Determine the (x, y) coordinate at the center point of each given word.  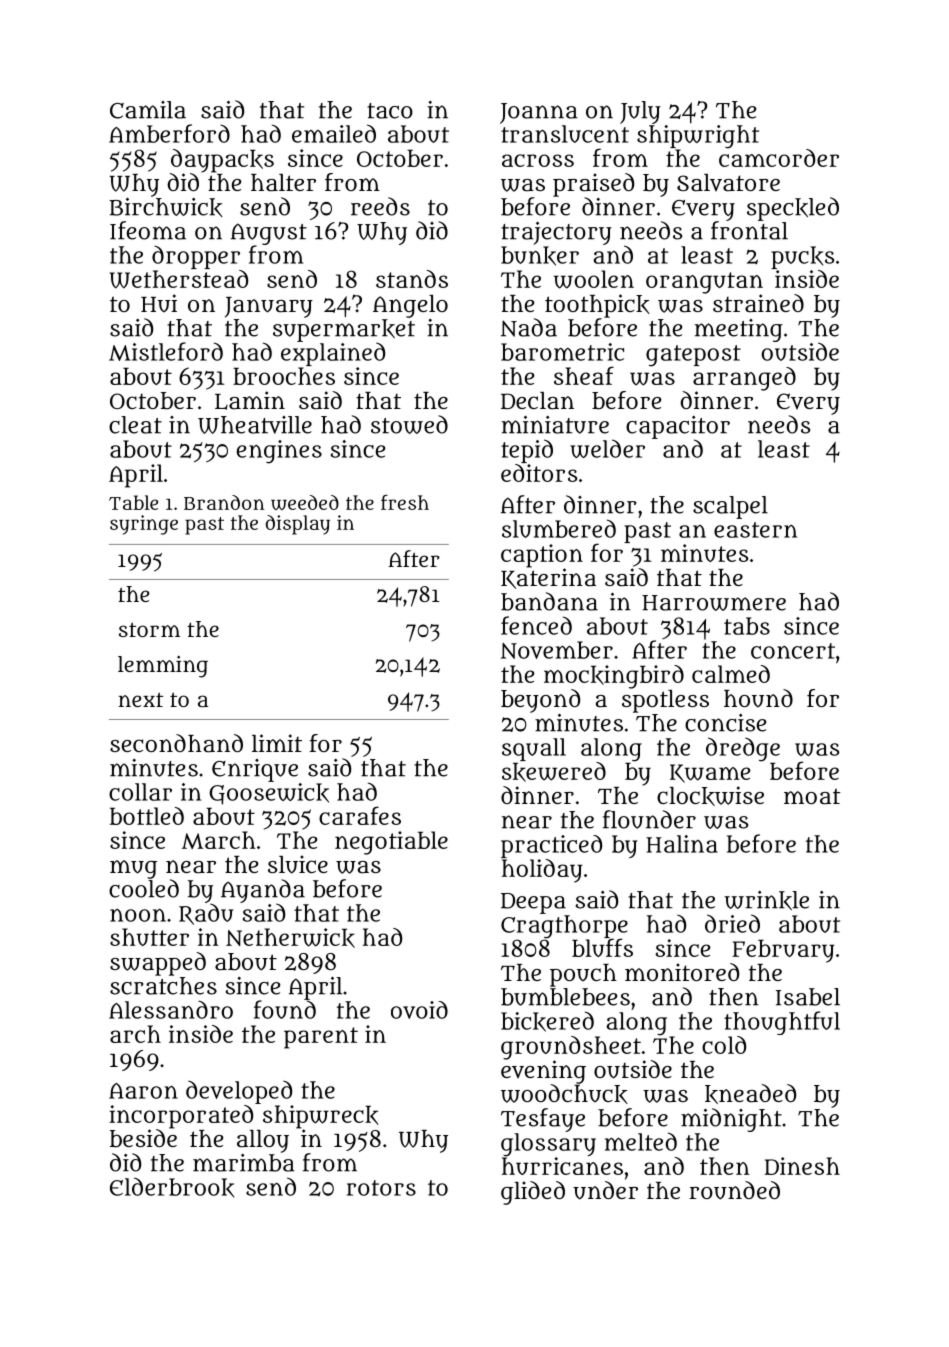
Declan (537, 400)
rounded (734, 1190)
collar (140, 792)
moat (812, 796)
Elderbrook (172, 1187)
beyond (540, 701)
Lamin (250, 400)
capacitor (678, 427)
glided (533, 1193)
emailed (334, 133)
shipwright (698, 137)
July (640, 112)
